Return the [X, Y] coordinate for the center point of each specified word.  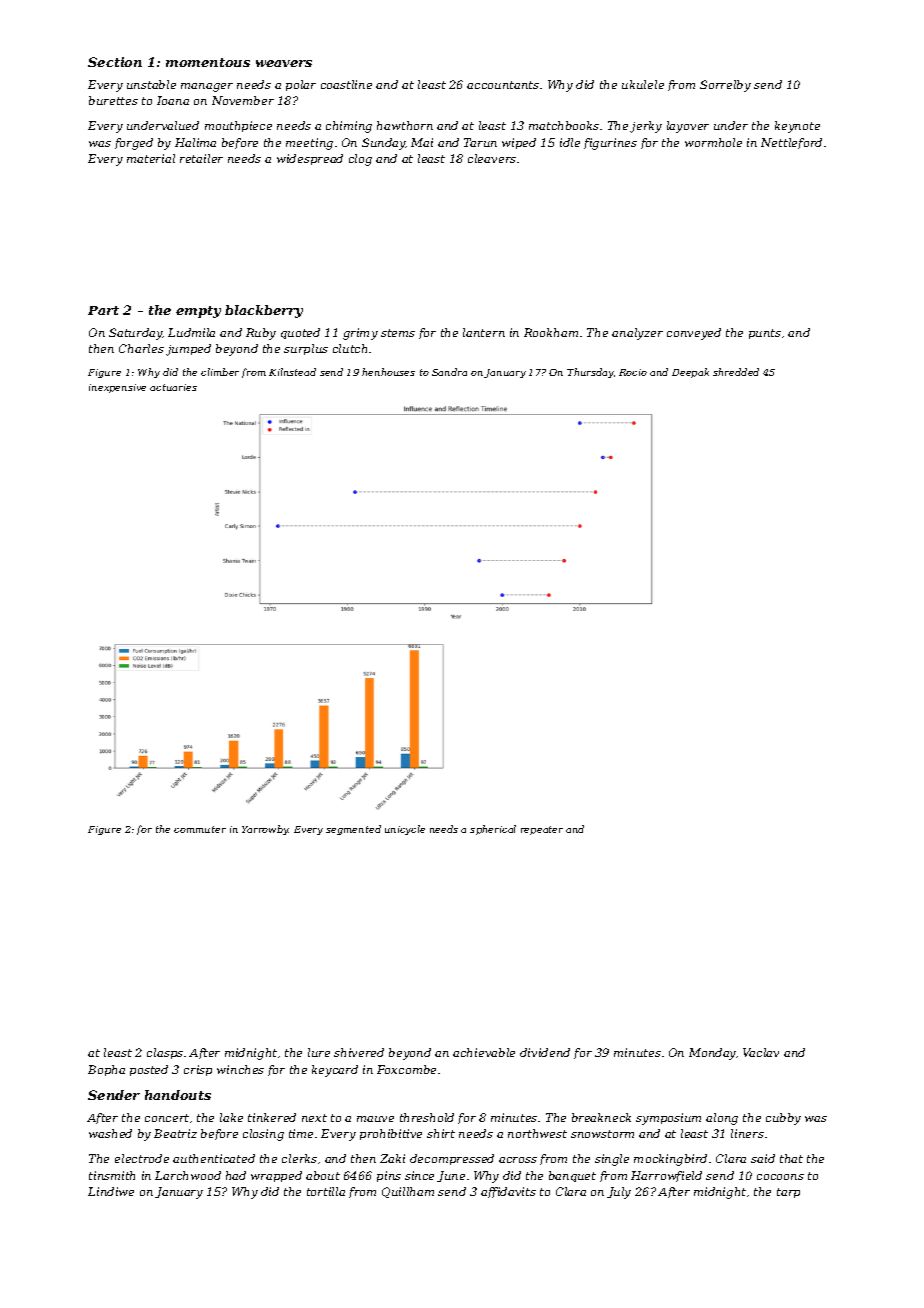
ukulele [643, 84]
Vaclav [761, 1052]
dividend [545, 1052]
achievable [484, 1052]
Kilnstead [292, 372]
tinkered [272, 1117]
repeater [542, 830]
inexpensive [117, 388]
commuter [200, 829]
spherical [493, 830]
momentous [208, 62]
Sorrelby [725, 86]
